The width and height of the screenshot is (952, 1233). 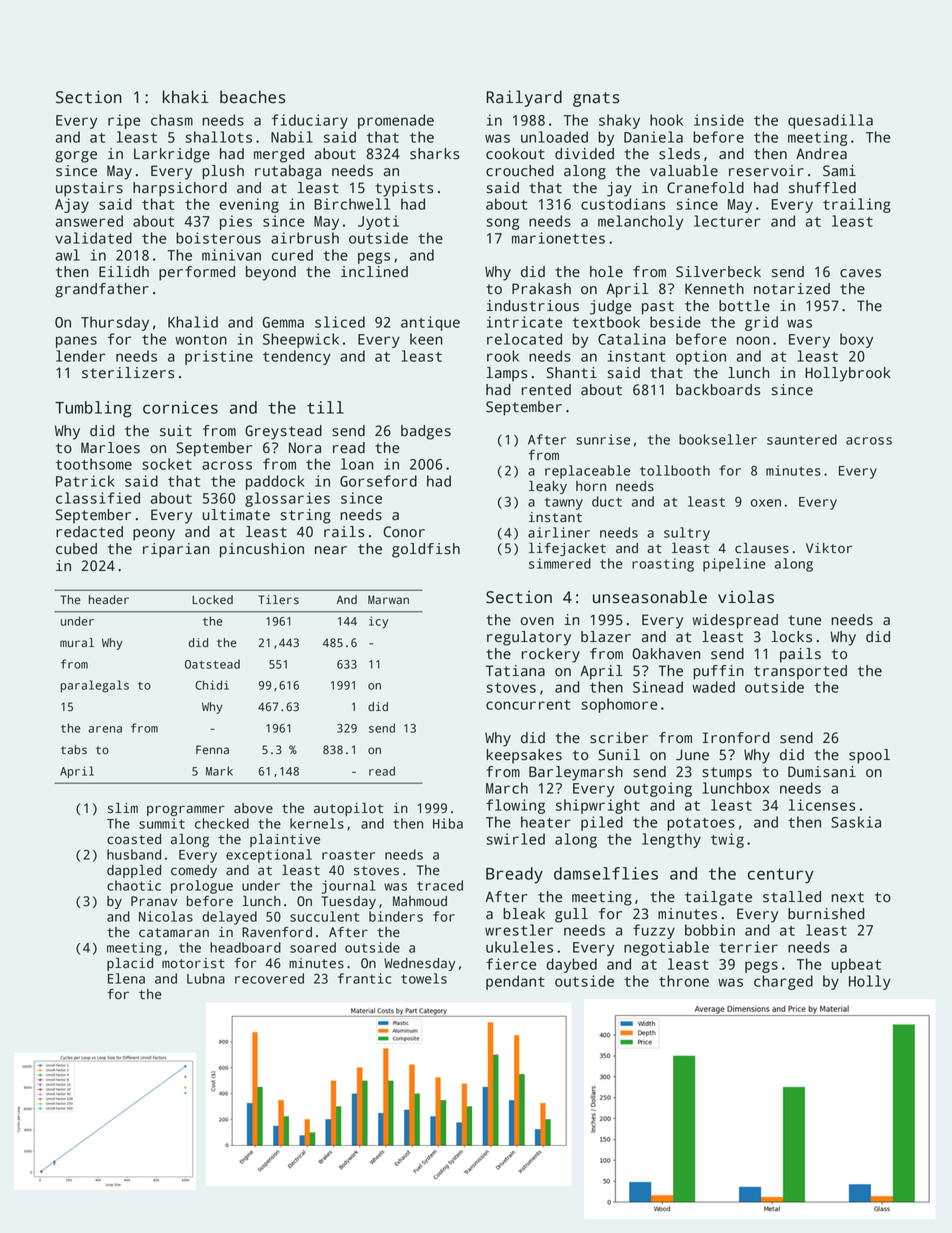 What do you see at coordinates (348, 855) in the screenshot?
I see `roaster` at bounding box center [348, 855].
